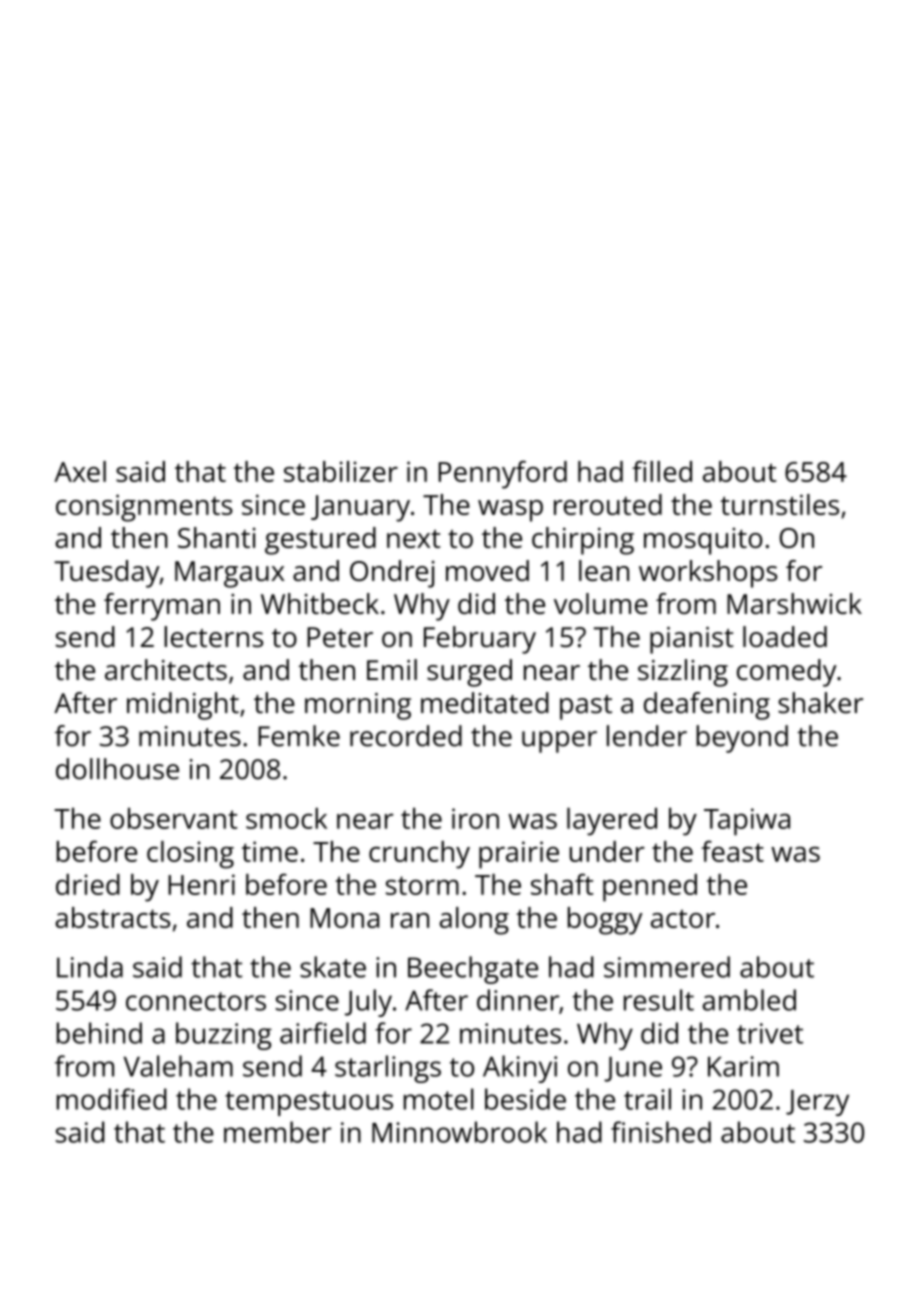 The width and height of the screenshot is (924, 1311). What do you see at coordinates (183, 706) in the screenshot?
I see `midnight` at bounding box center [183, 706].
